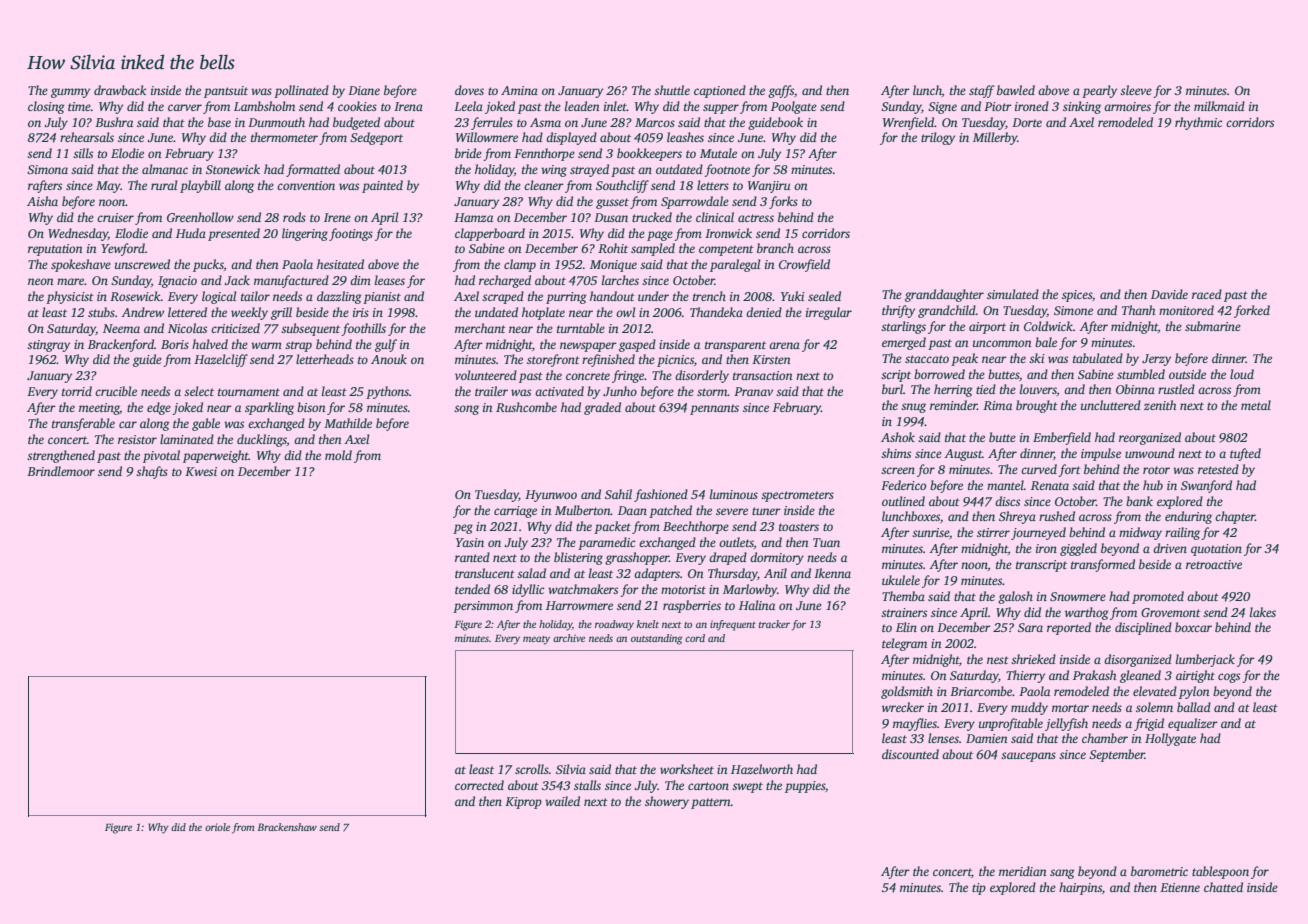  What do you see at coordinates (769, 187) in the image?
I see `Wanjiru` at bounding box center [769, 187].
